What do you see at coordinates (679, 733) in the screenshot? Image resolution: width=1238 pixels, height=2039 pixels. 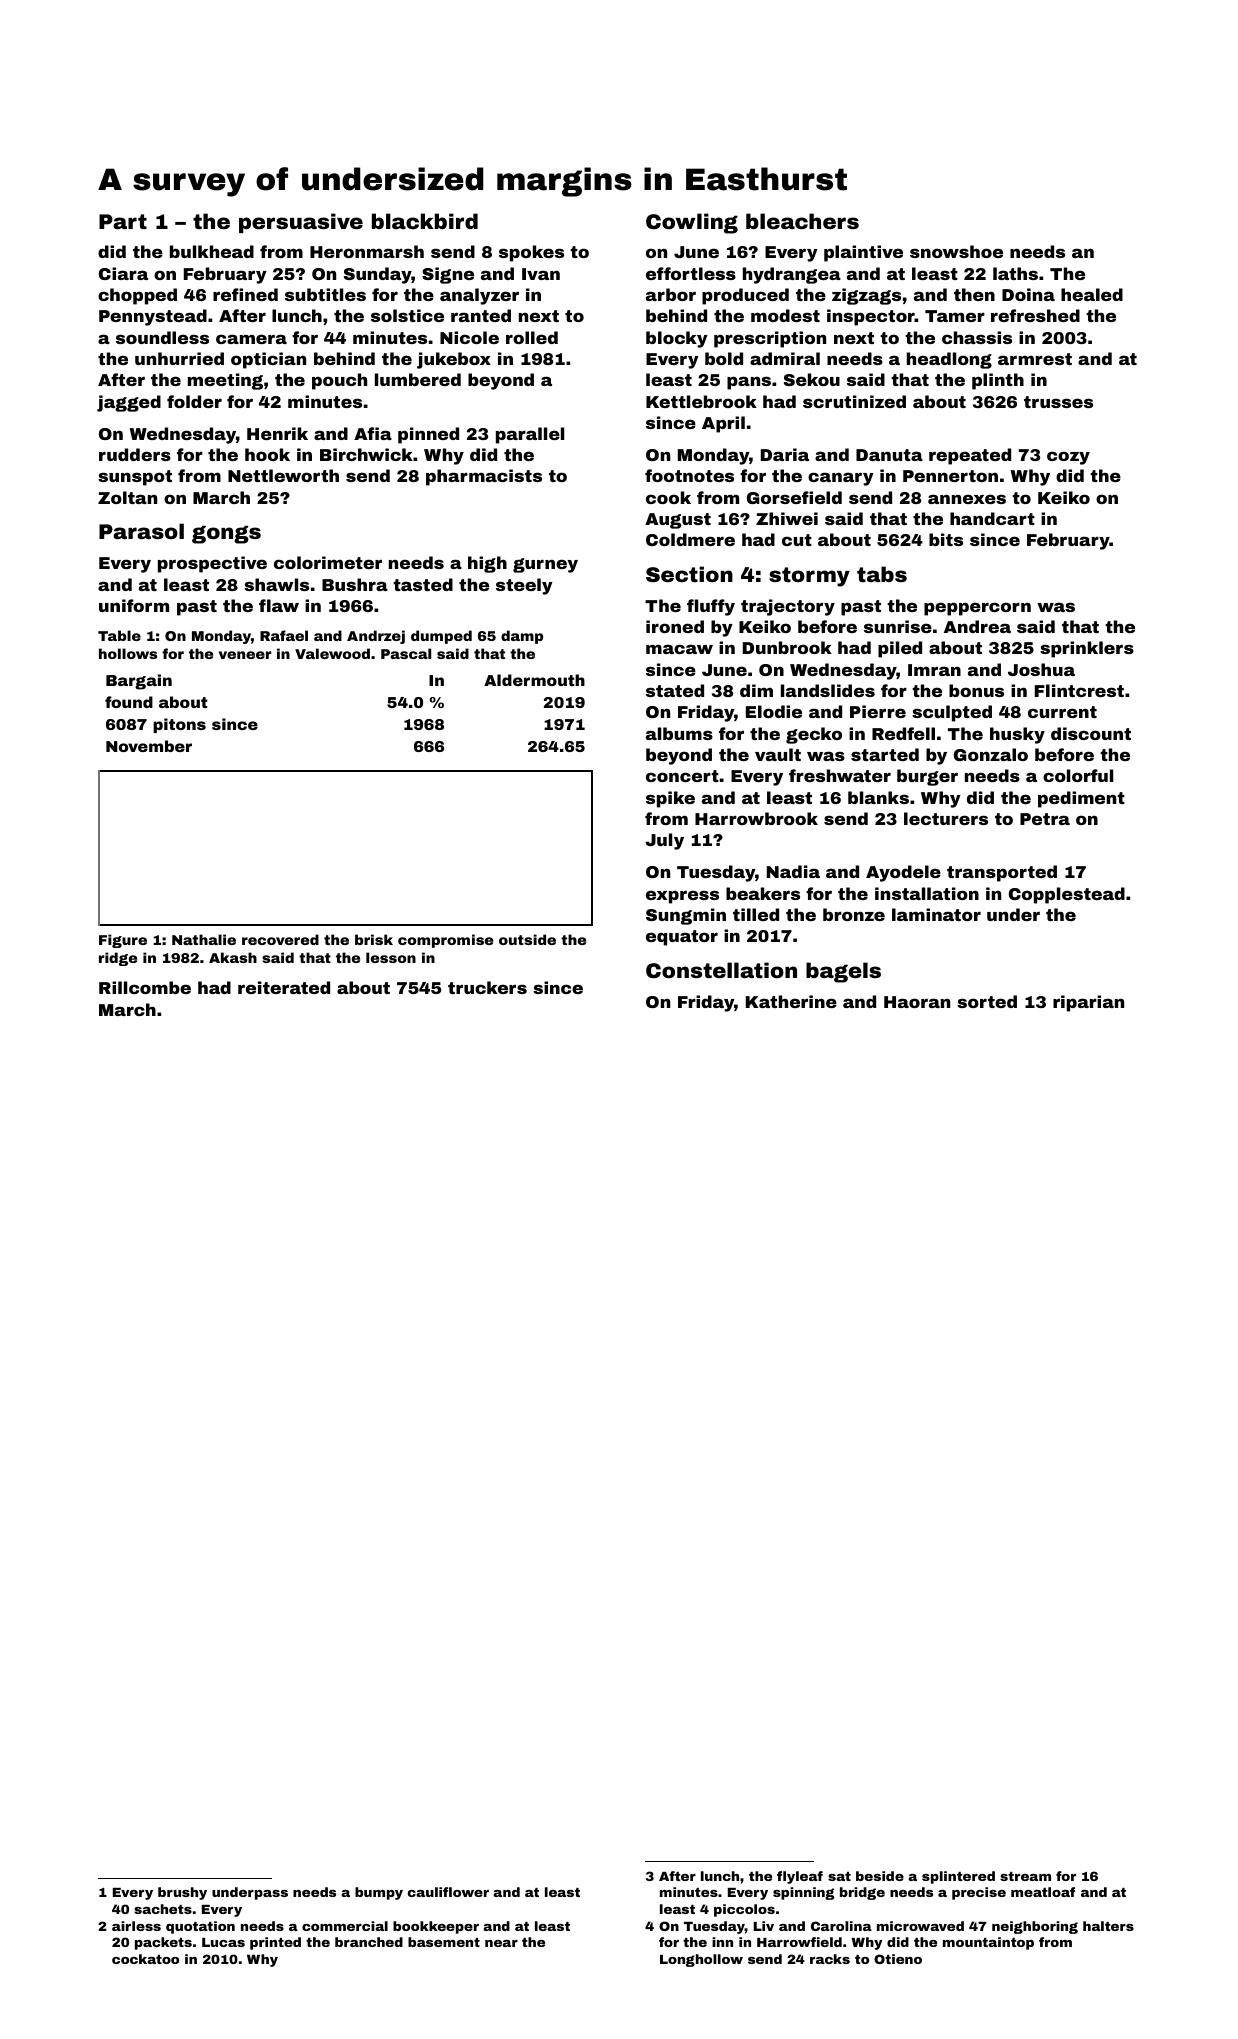 I see `albums` at bounding box center [679, 733].
